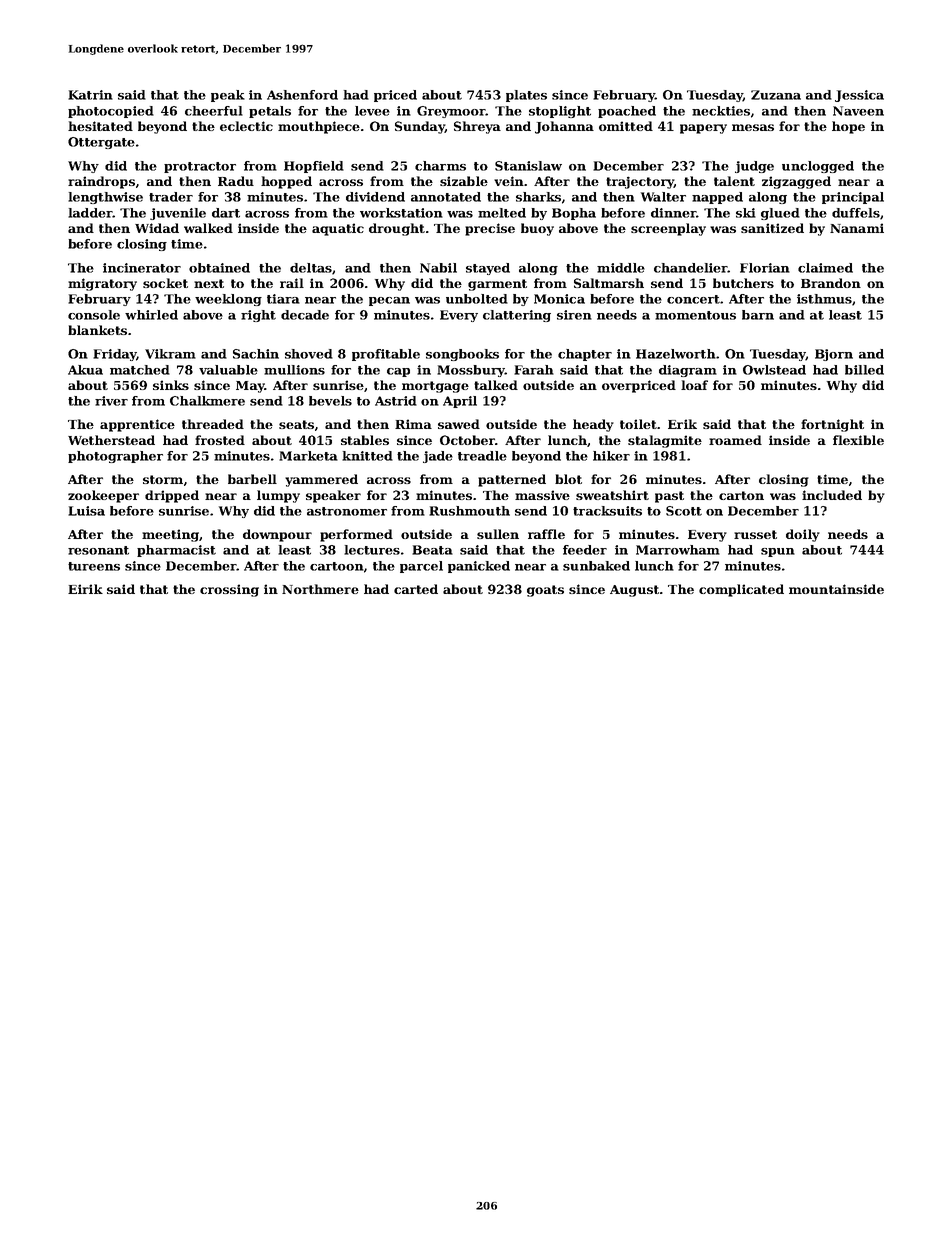  Describe the element at coordinates (228, 370) in the page. I see `valuable` at that location.
